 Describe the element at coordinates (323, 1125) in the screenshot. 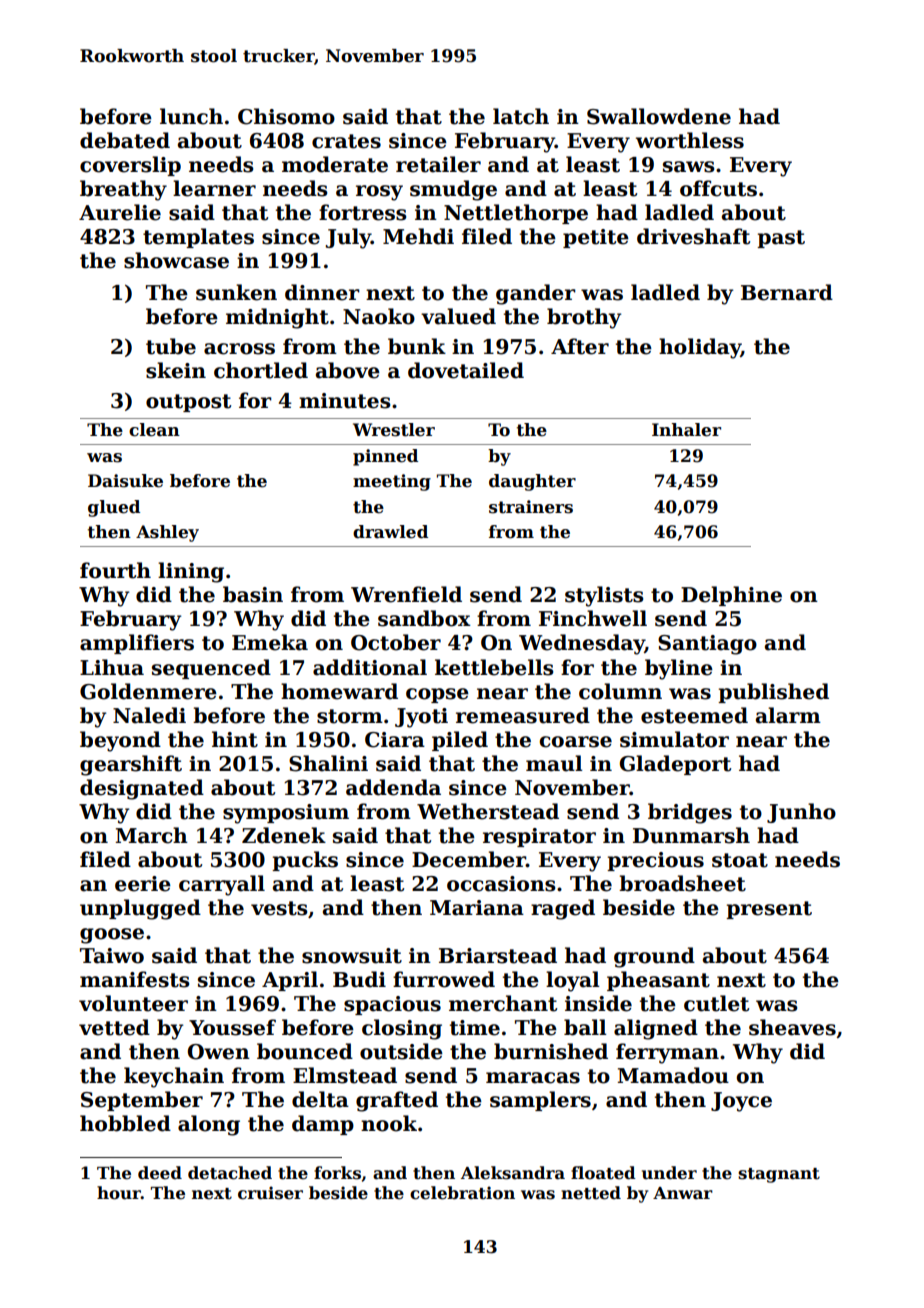

I see `damp` at that location.
